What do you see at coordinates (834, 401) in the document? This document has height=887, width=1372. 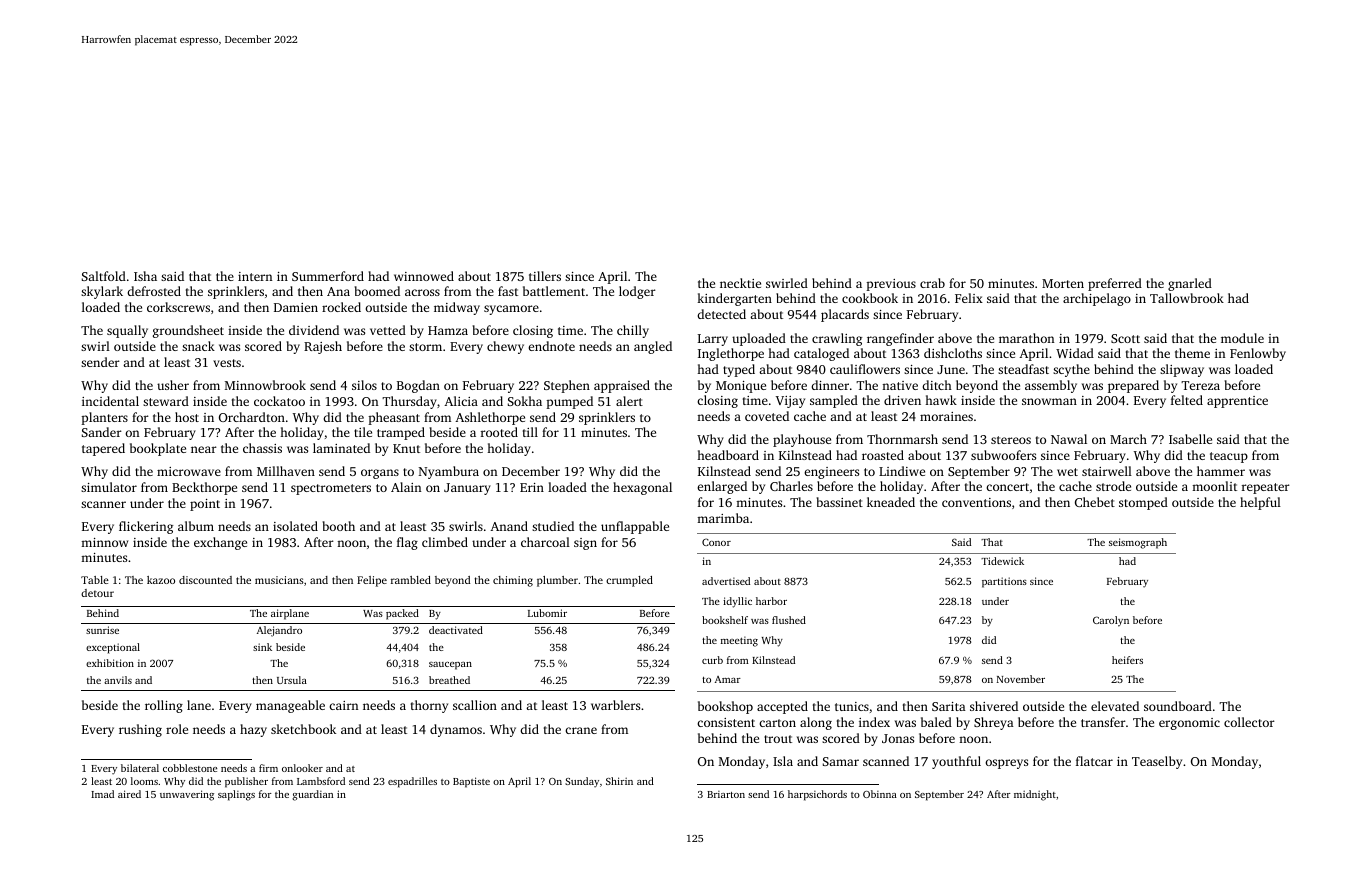 I see `sampled` at bounding box center [834, 401].
